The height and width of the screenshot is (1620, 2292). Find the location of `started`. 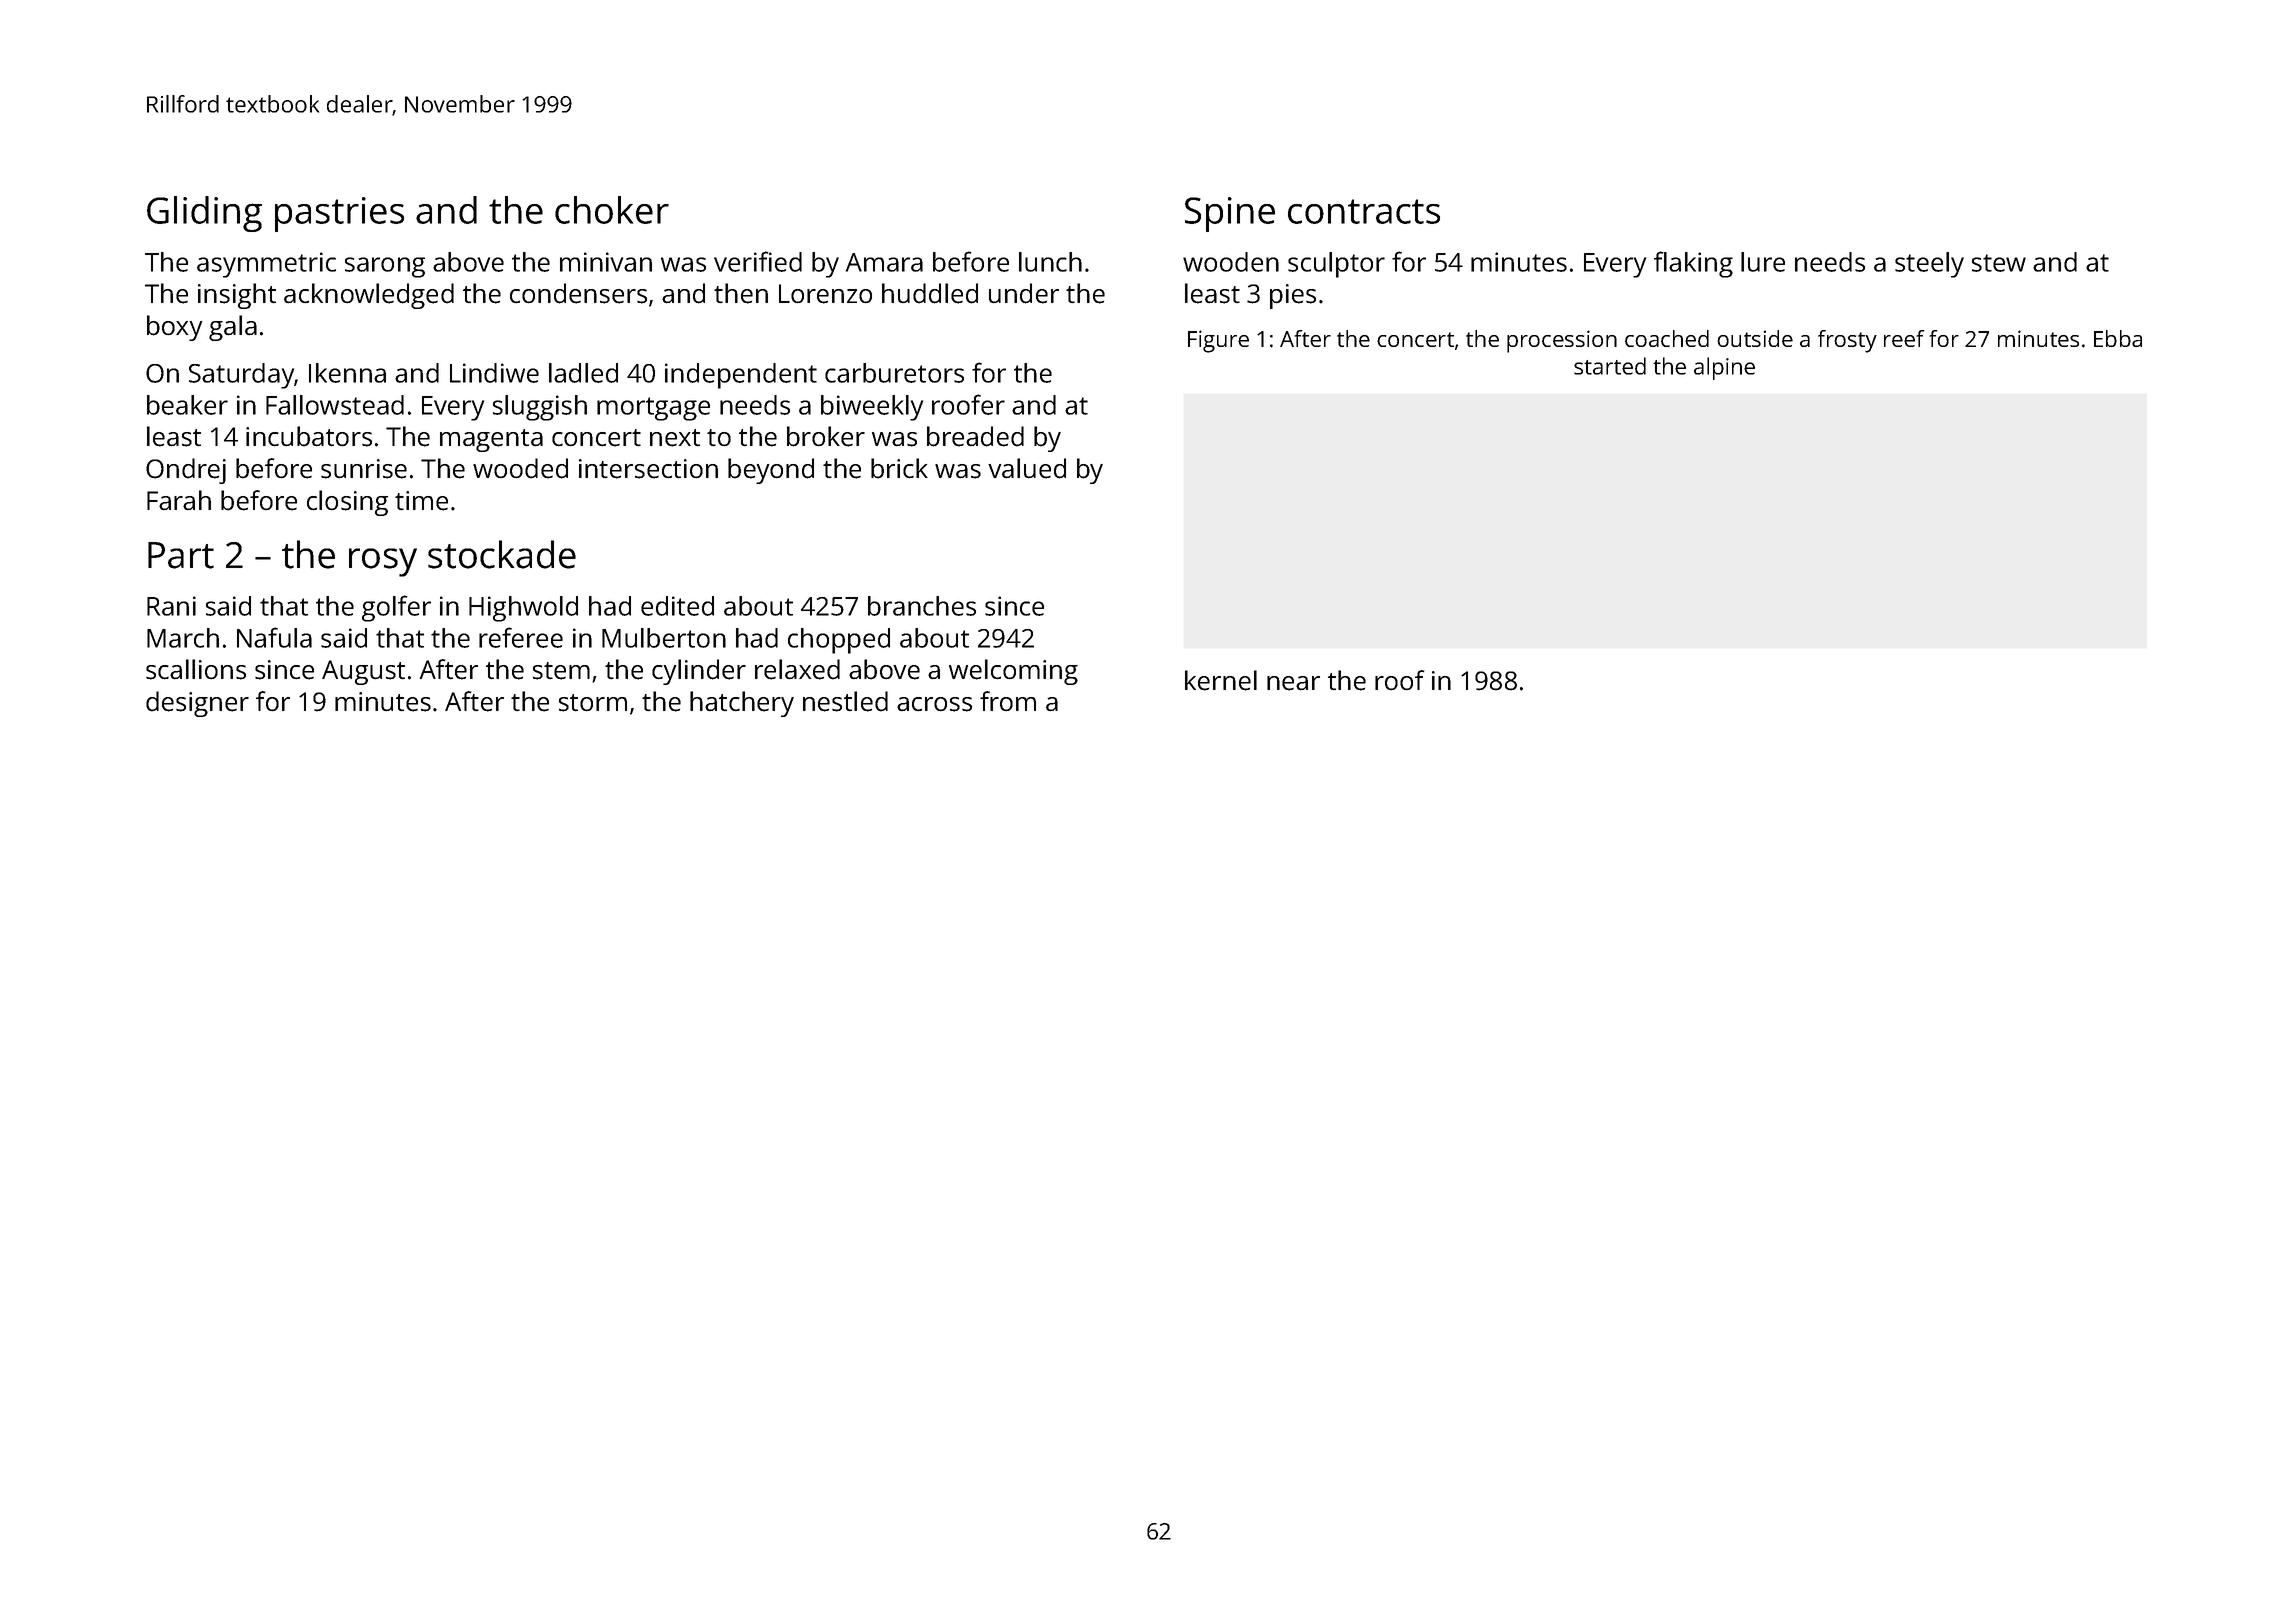

started is located at coordinates (1610, 366).
